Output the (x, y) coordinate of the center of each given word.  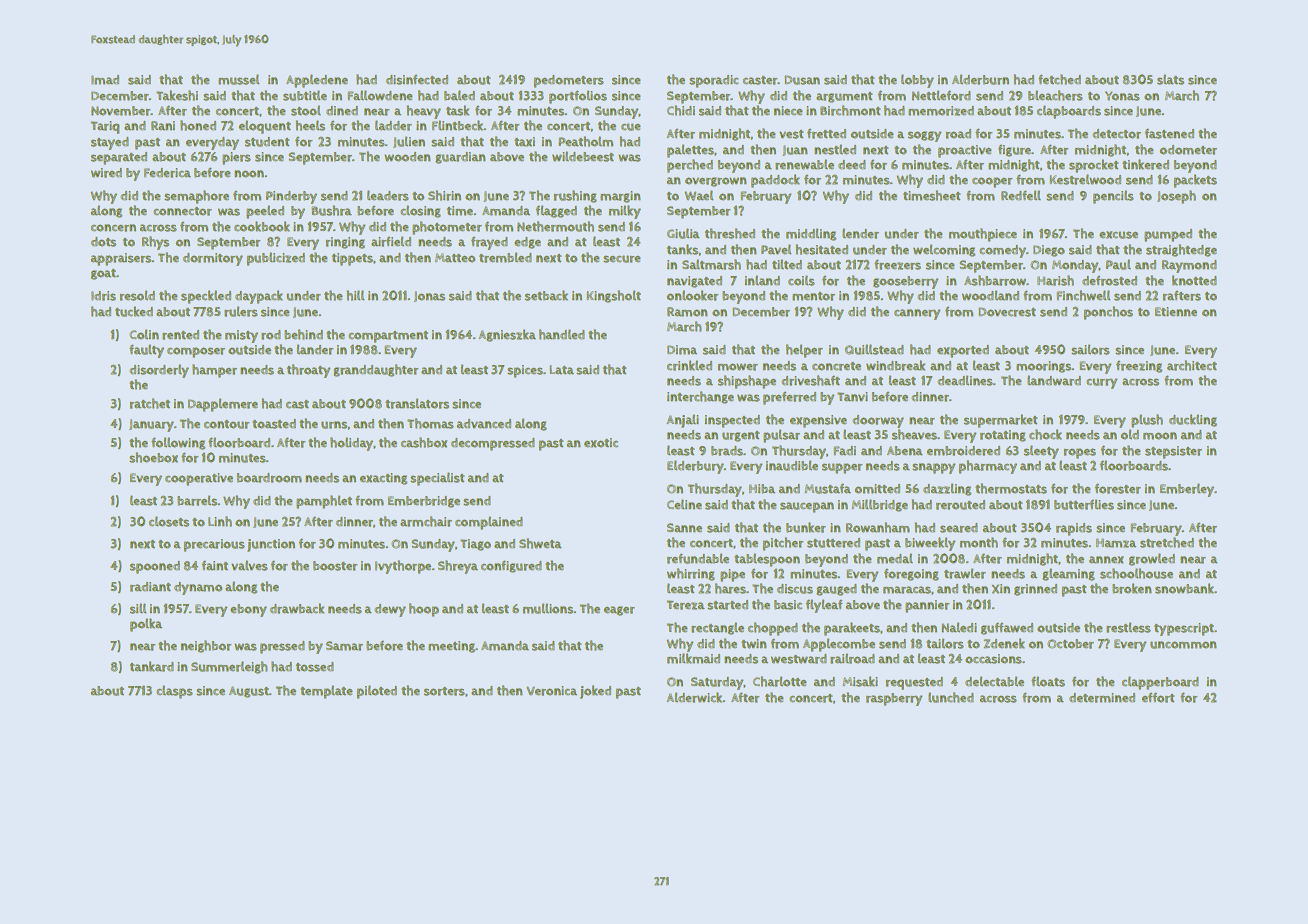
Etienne (1176, 312)
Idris (103, 296)
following (178, 443)
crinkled (689, 365)
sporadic (714, 81)
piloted (377, 692)
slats (1170, 79)
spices (525, 371)
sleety (1041, 452)
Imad (105, 80)
